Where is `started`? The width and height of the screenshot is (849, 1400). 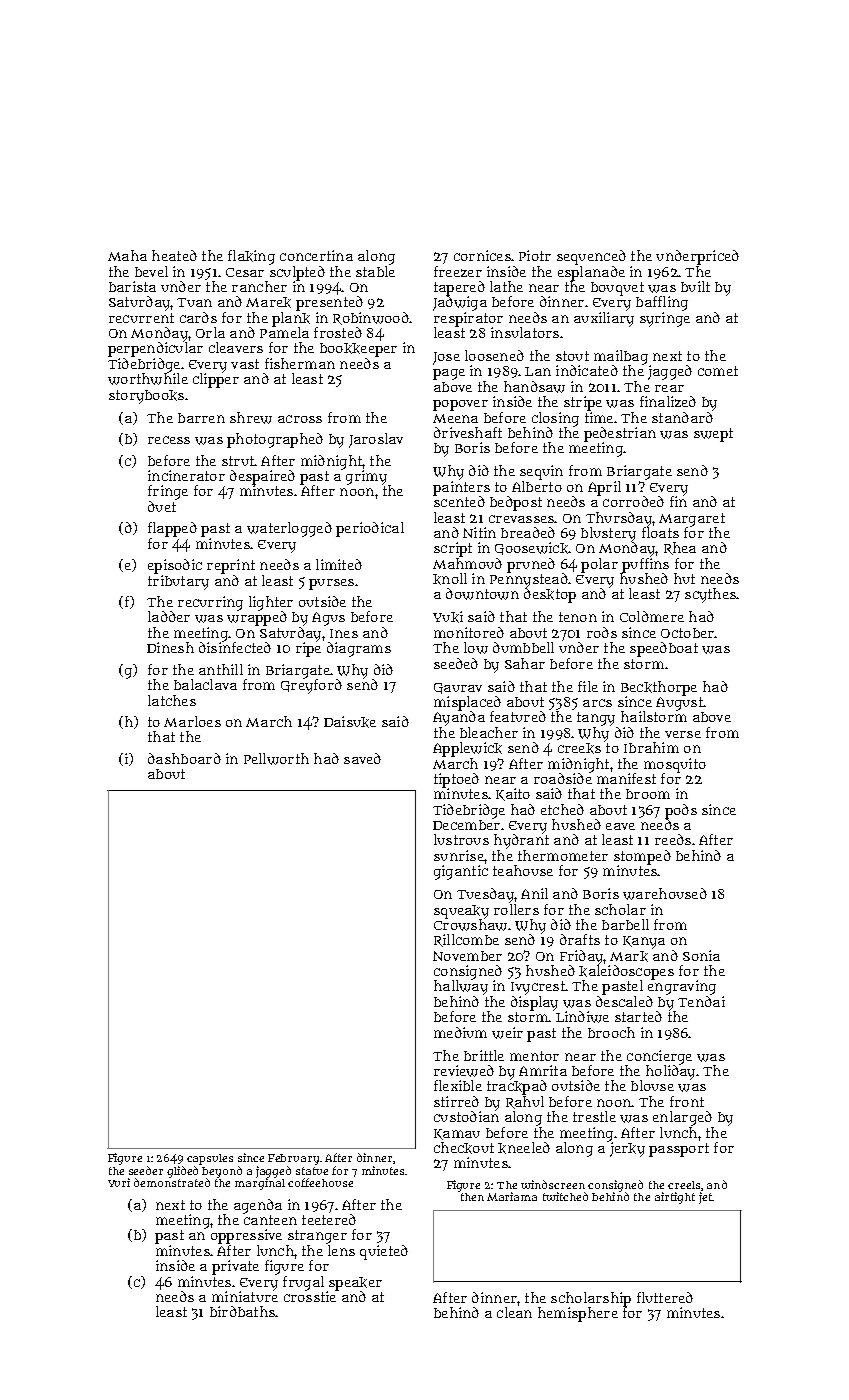 started is located at coordinates (638, 1016).
